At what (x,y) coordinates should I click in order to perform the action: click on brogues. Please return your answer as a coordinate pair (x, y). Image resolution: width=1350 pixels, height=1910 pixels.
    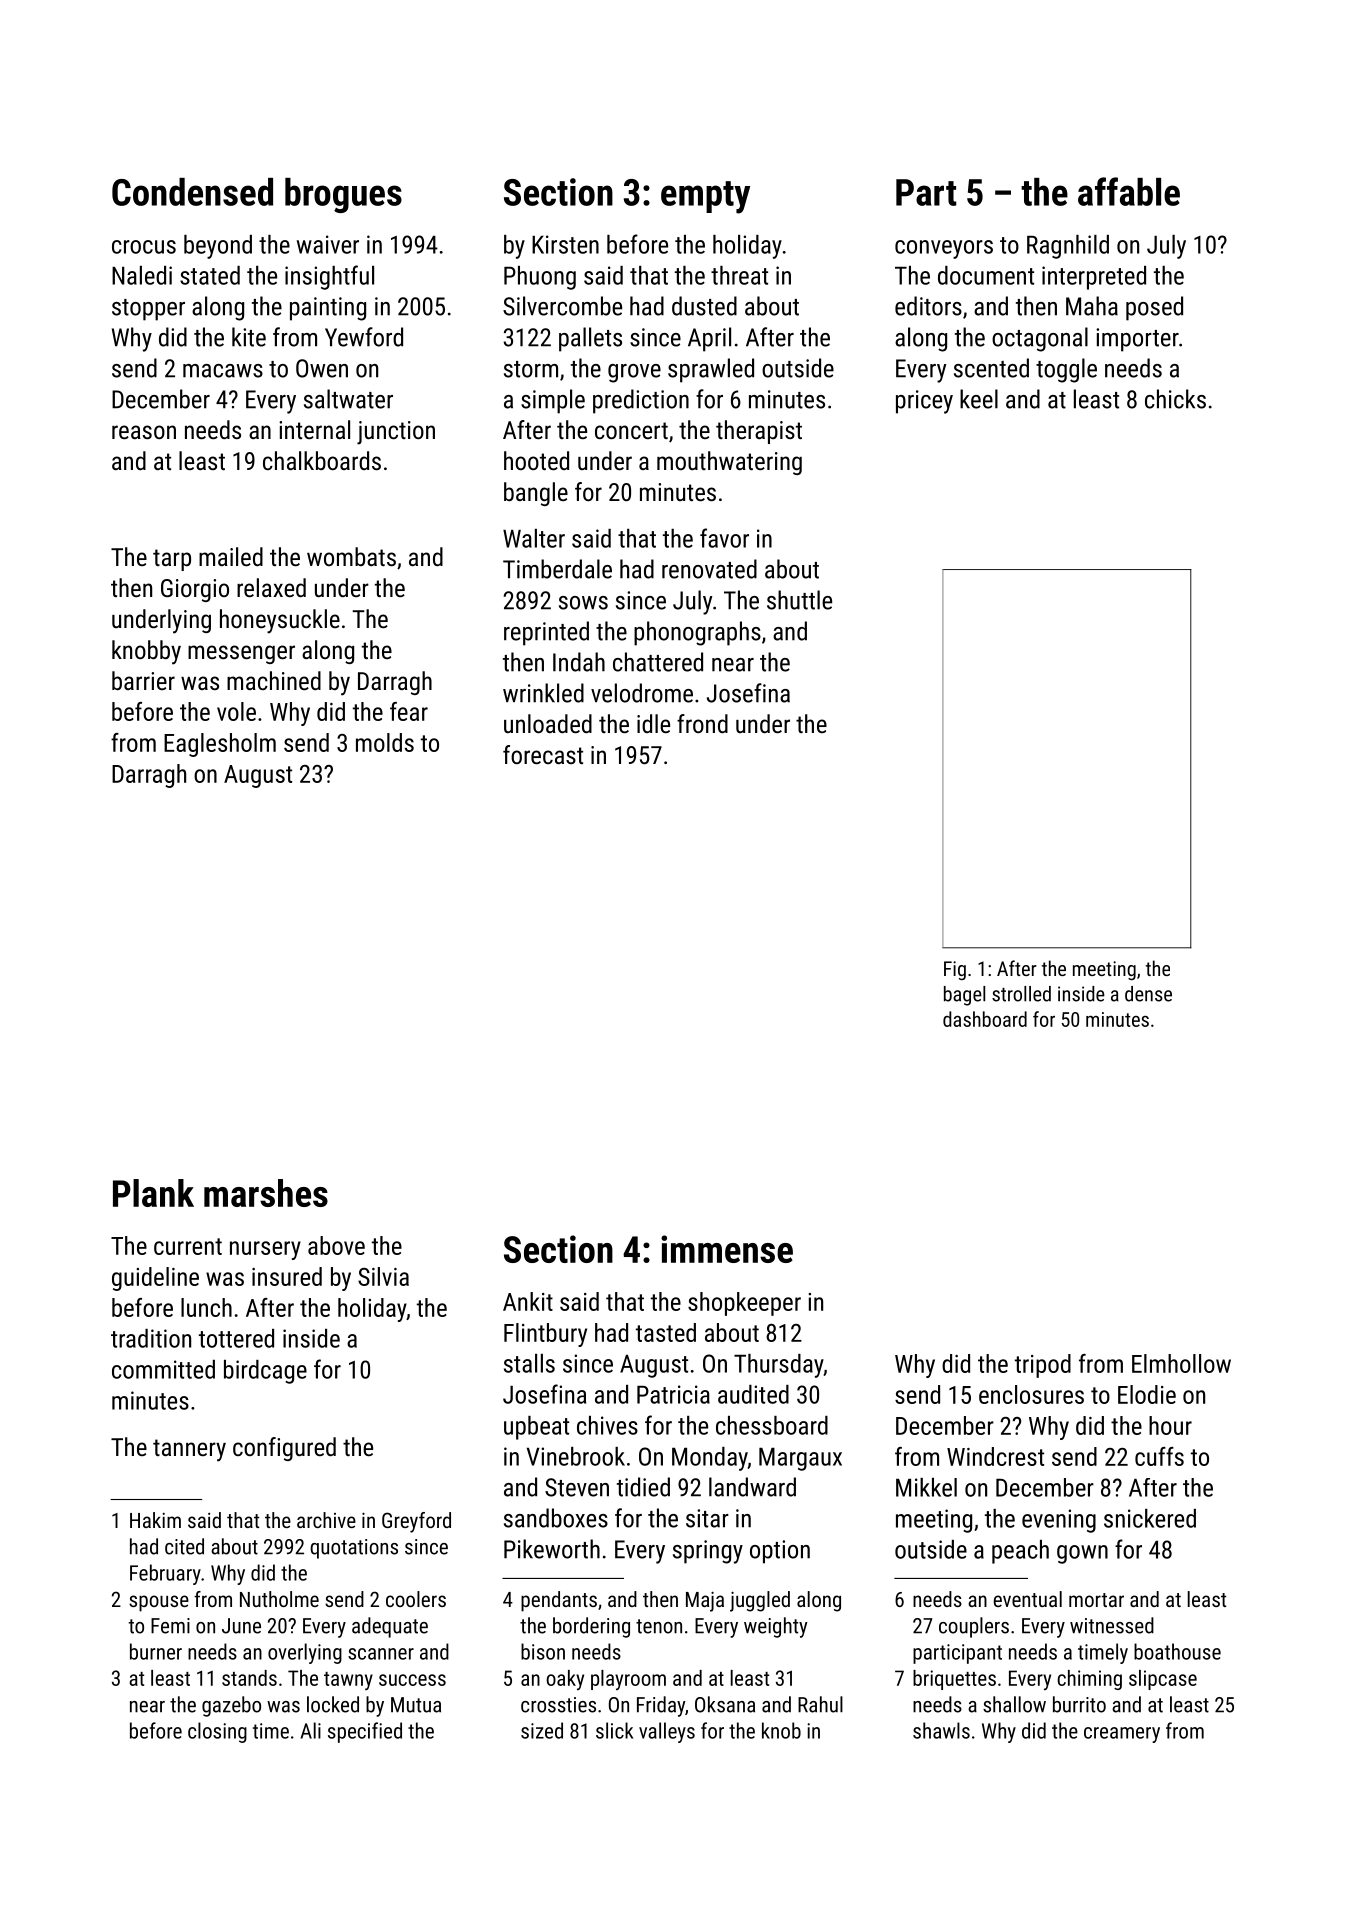
    Looking at the image, I should click on (343, 195).
